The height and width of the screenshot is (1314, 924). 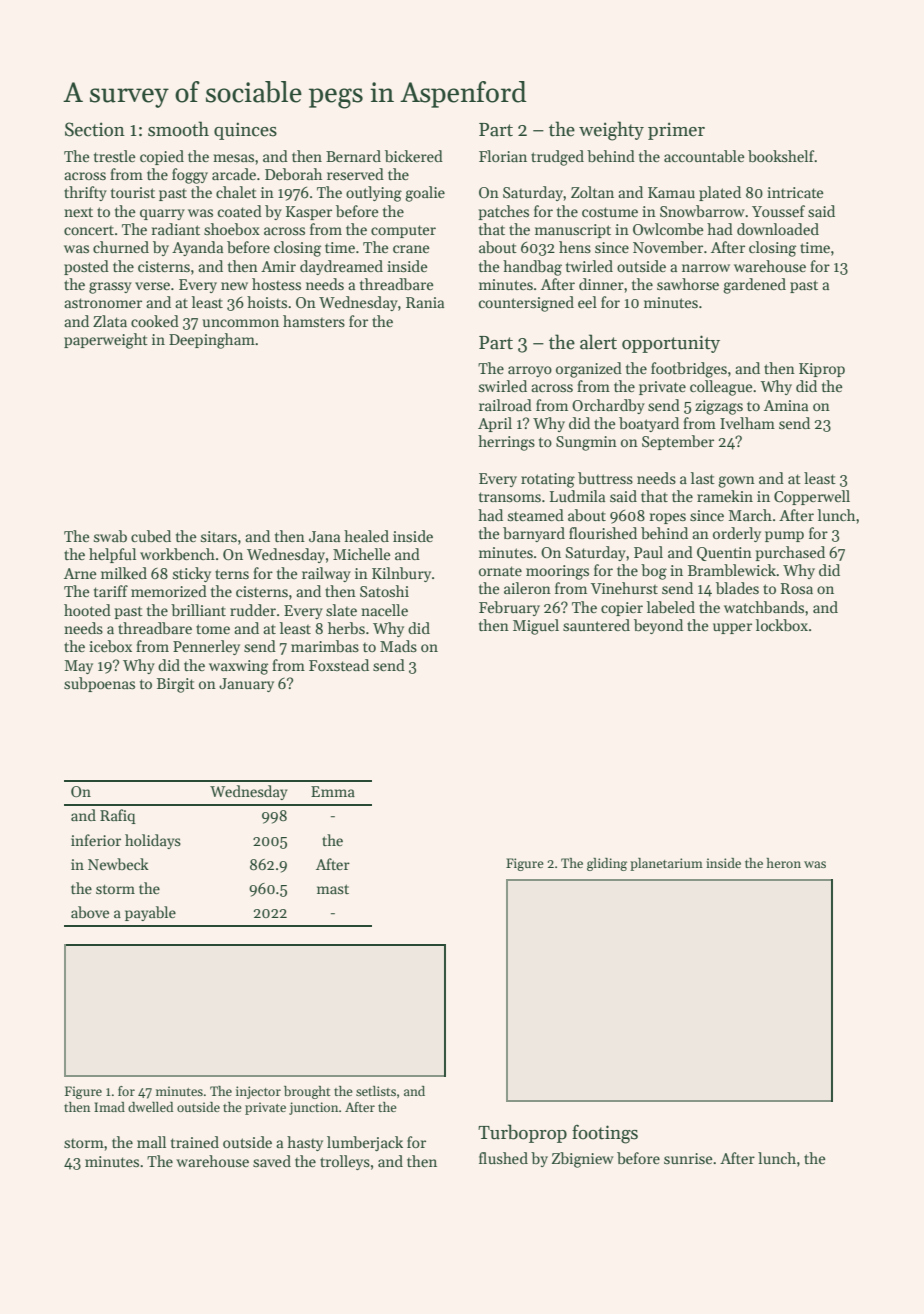 What do you see at coordinates (95, 129) in the screenshot?
I see `Section` at bounding box center [95, 129].
